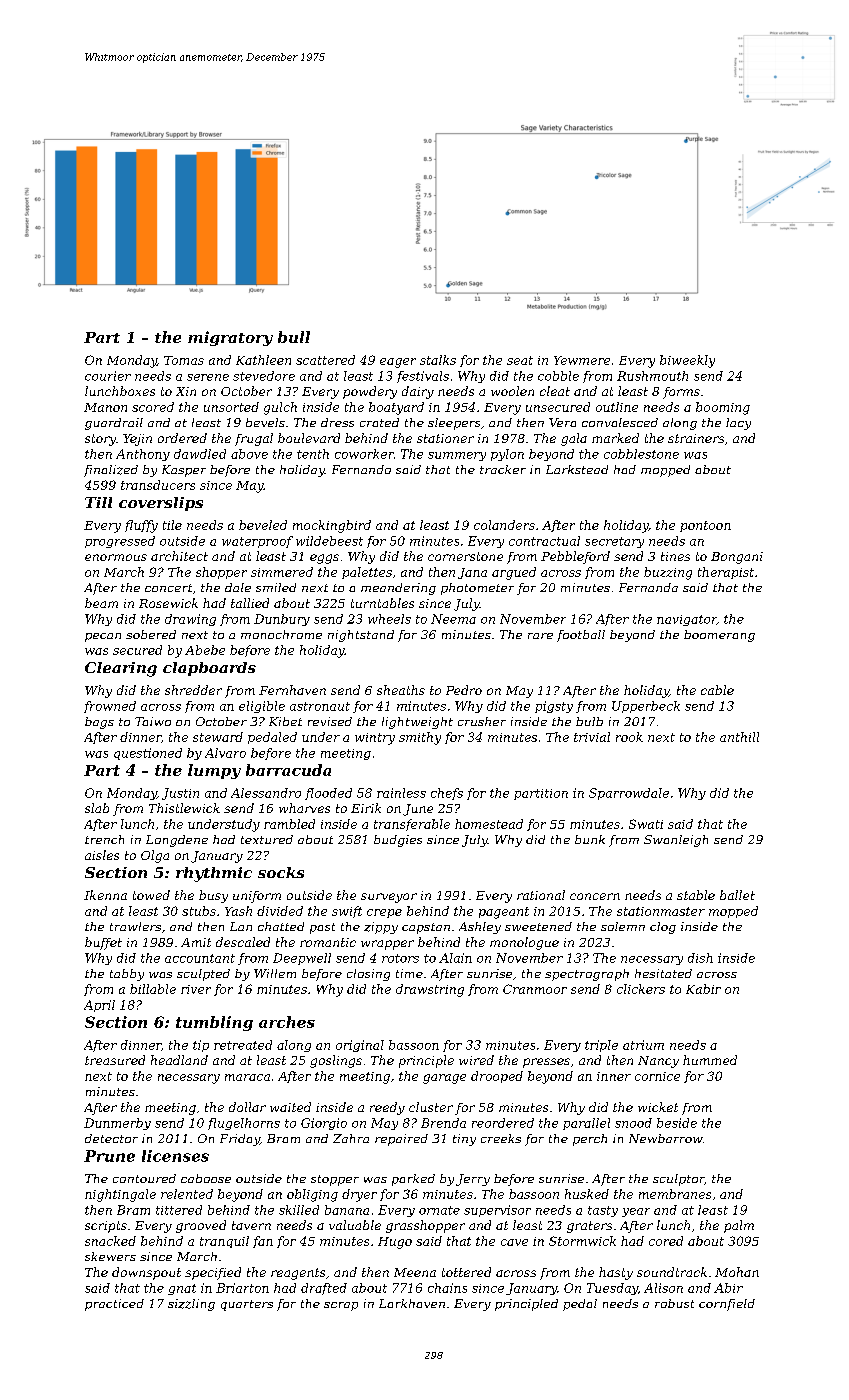 Image resolution: width=849 pixels, height=1400 pixels. Describe the element at coordinates (737, 895) in the screenshot. I see `ballet` at that location.
